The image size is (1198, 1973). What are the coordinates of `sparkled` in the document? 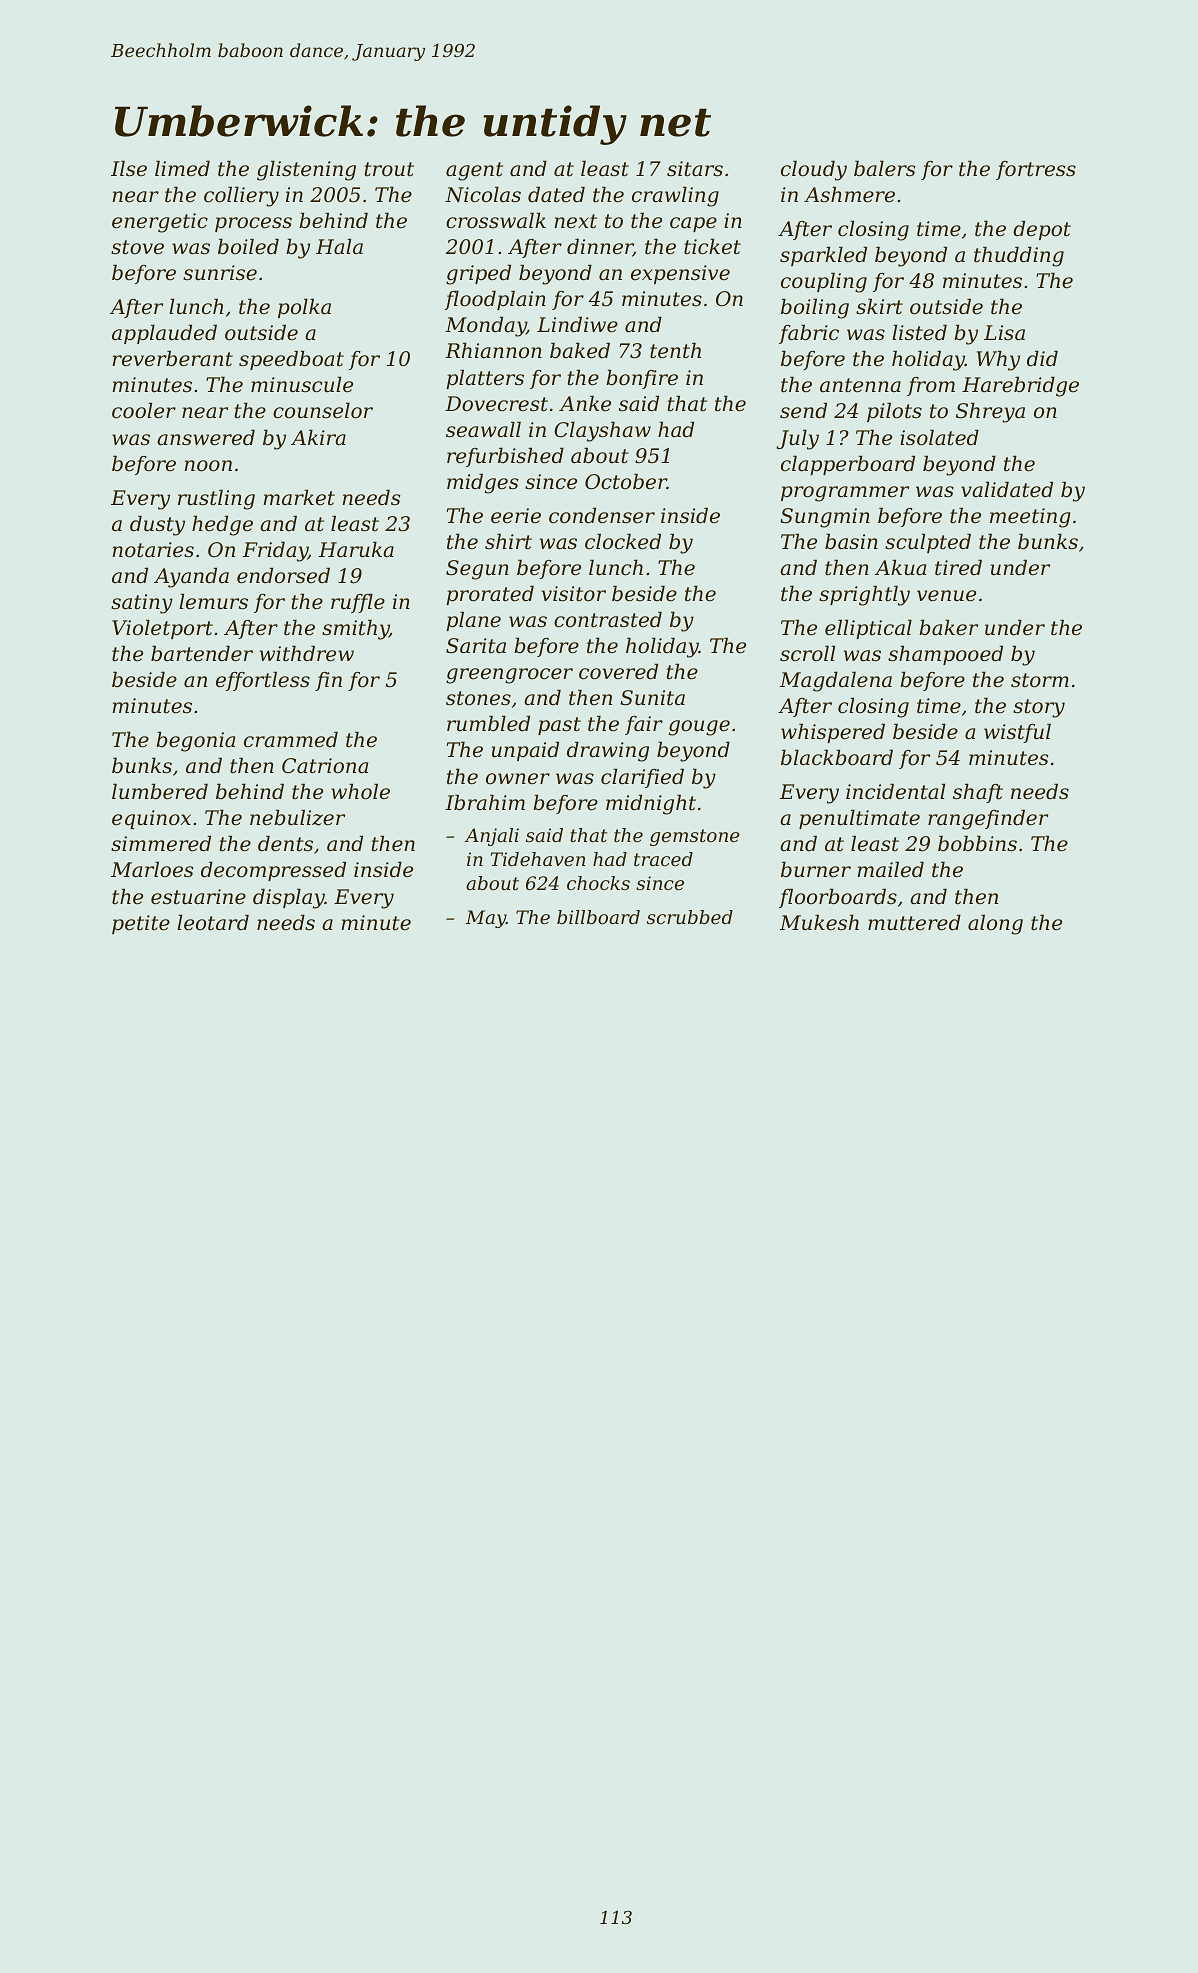 It's located at (823, 256).
